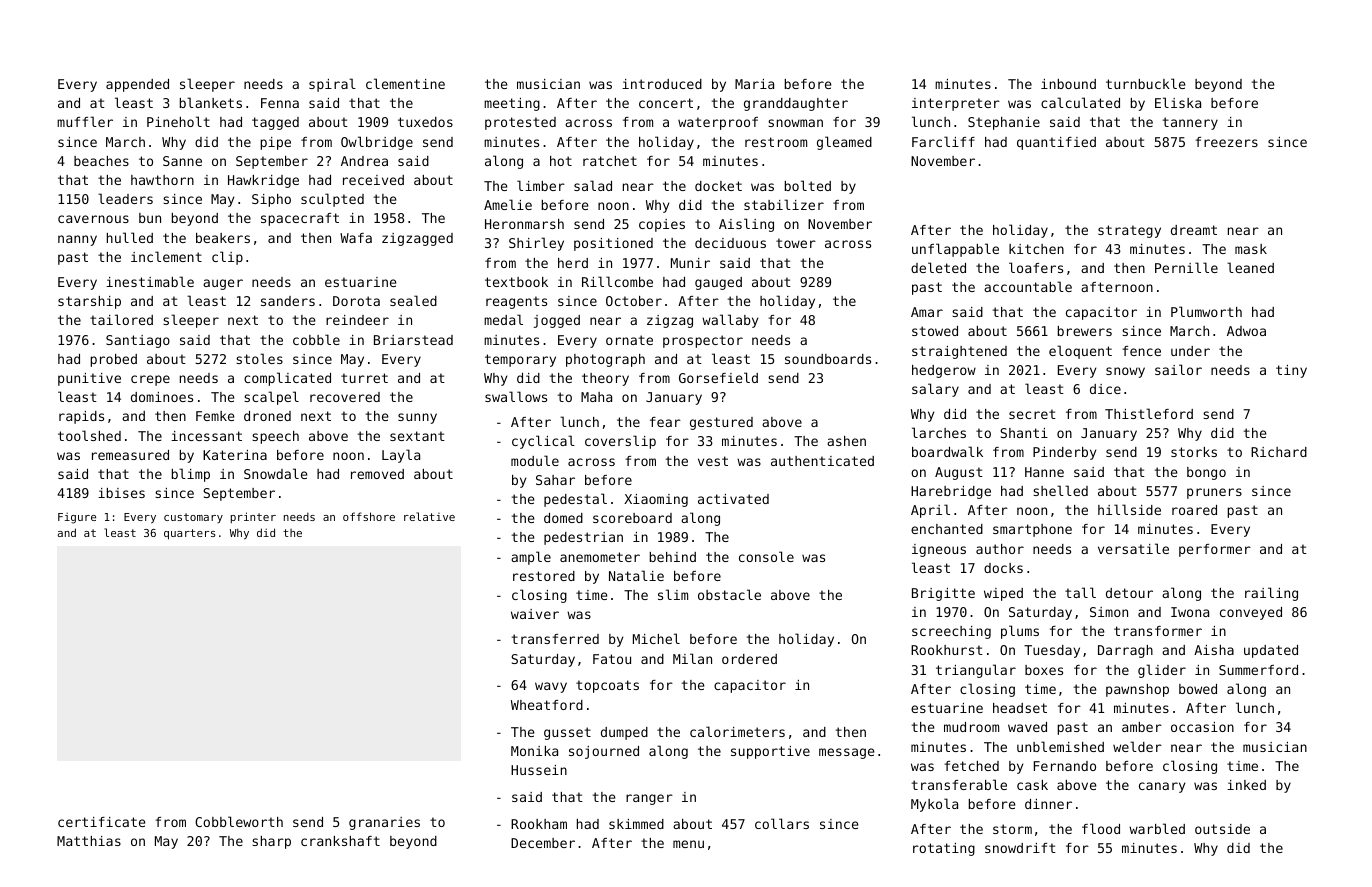 Image resolution: width=1372 pixels, height=887 pixels. I want to click on turnbuckle, so click(1145, 83).
